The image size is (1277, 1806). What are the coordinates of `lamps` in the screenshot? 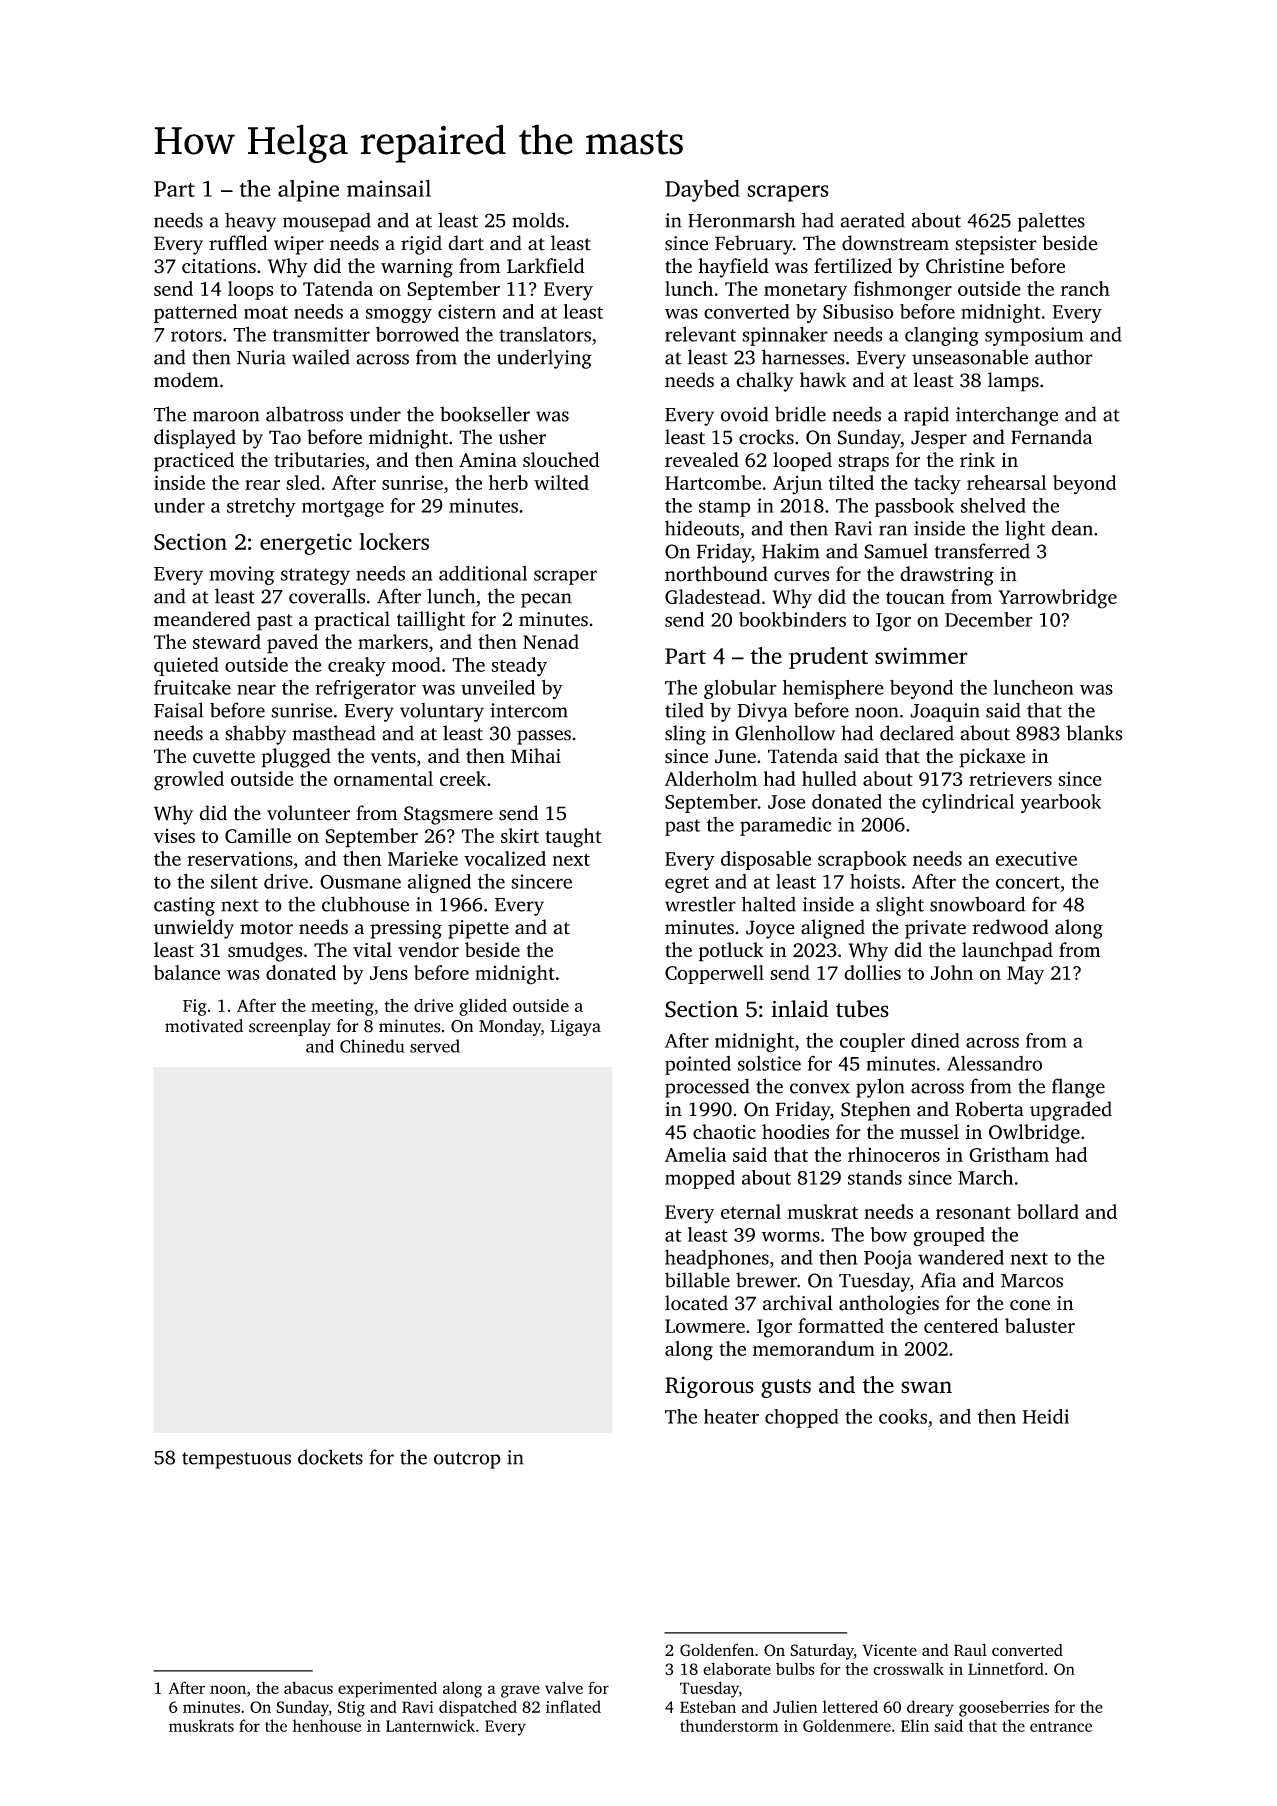 It's located at (1013, 382).
